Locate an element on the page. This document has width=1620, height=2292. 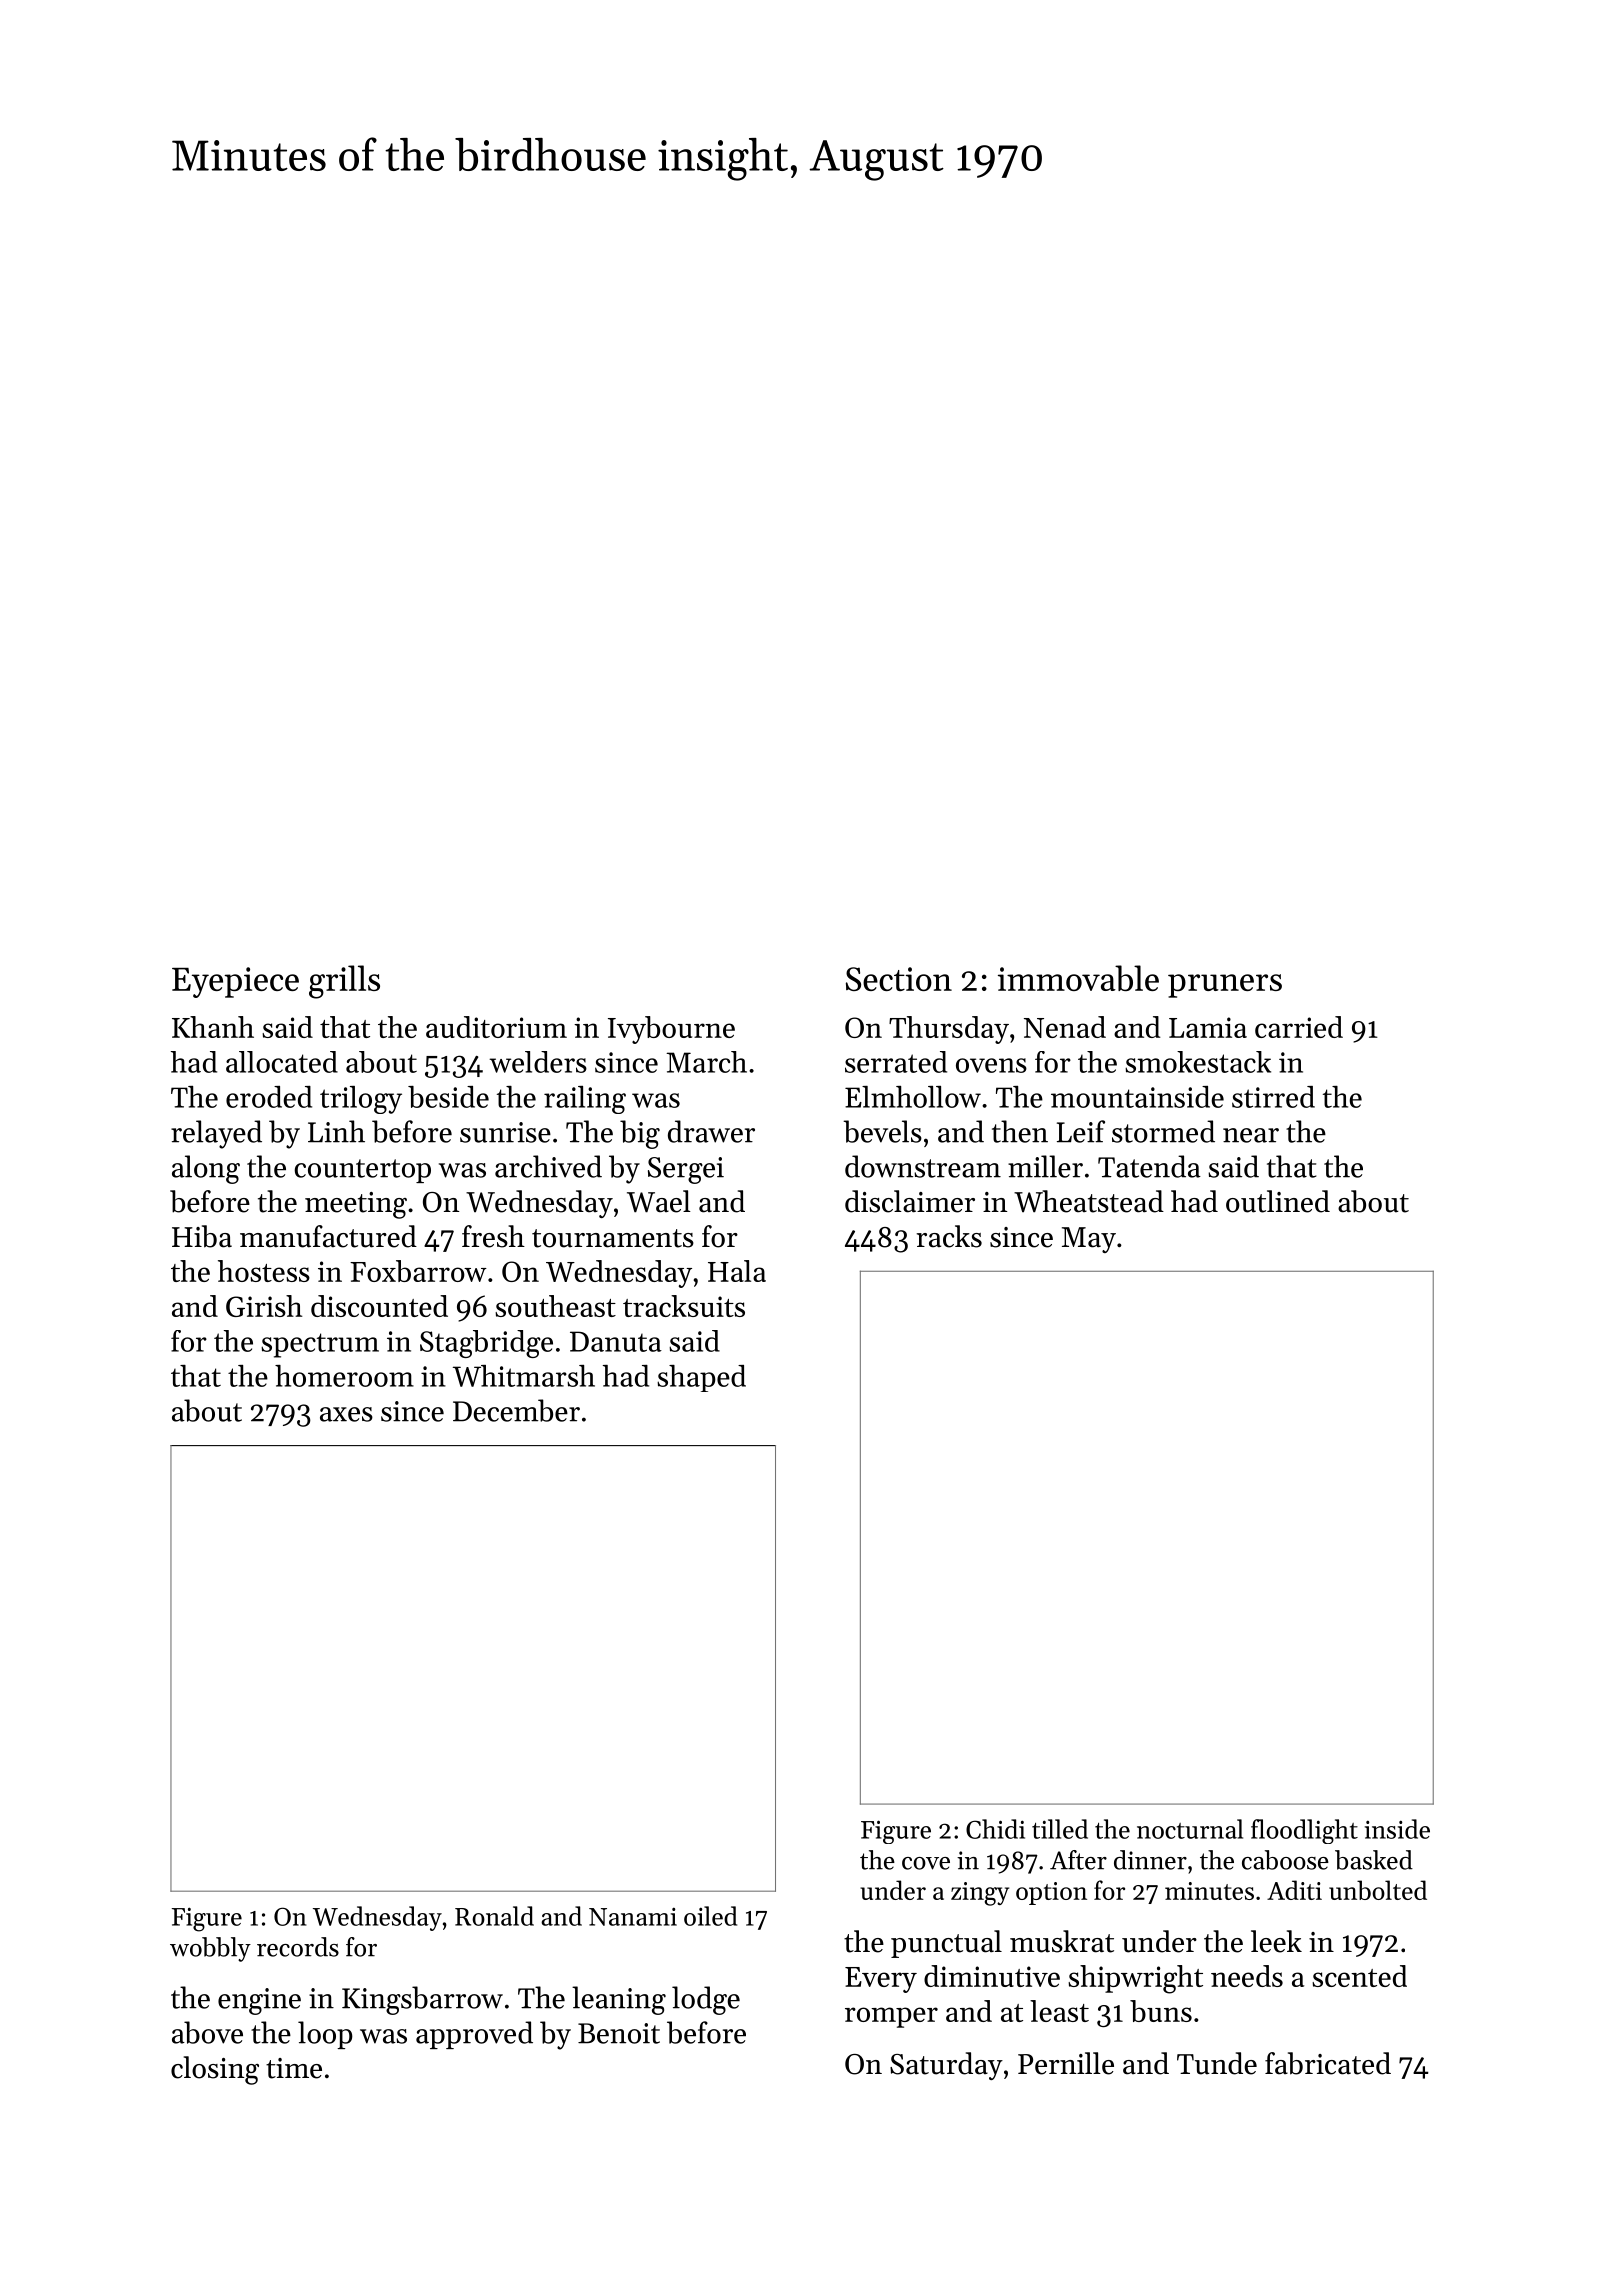
Thursday is located at coordinates (949, 1030).
